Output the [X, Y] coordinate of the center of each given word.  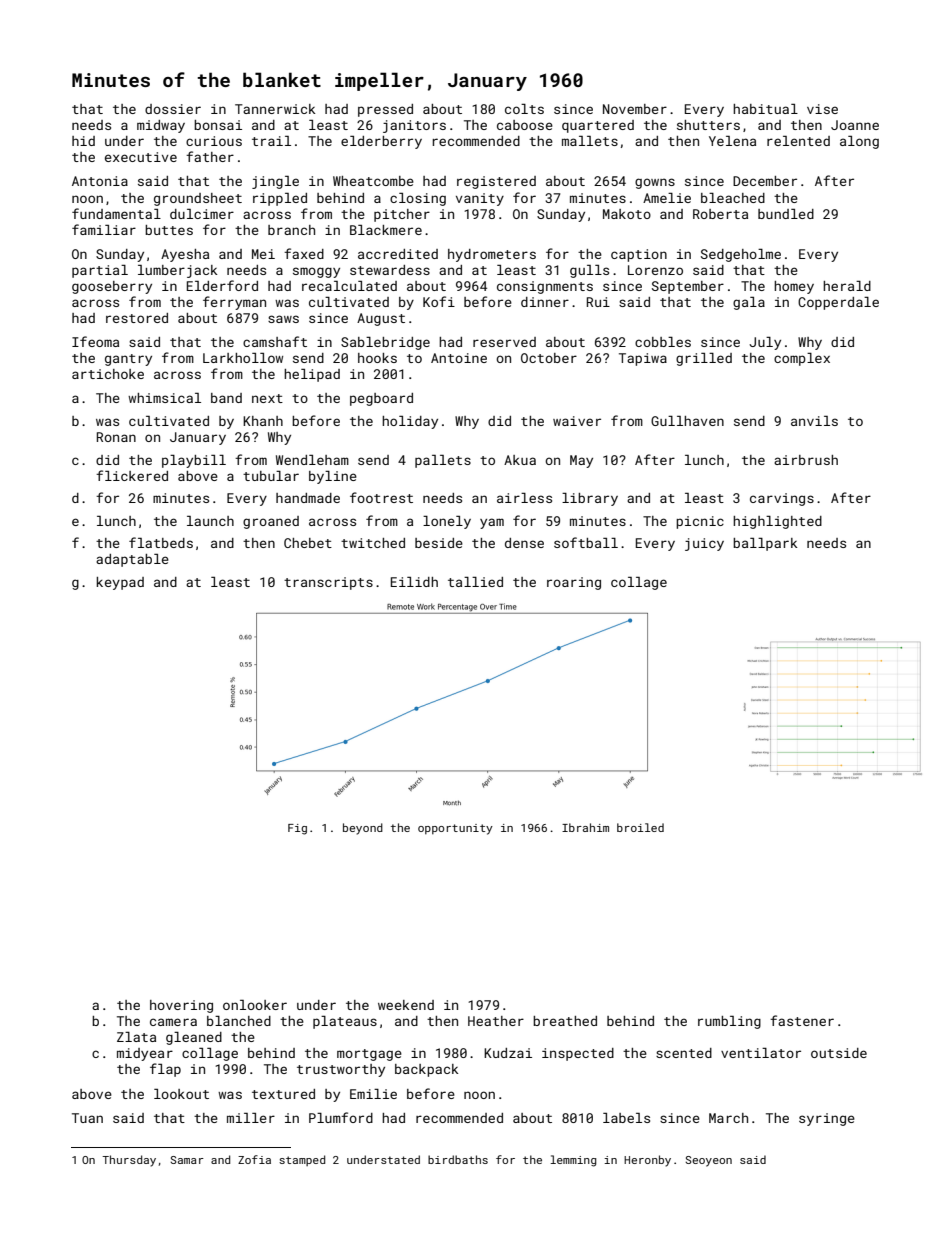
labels [626, 1118]
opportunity [455, 829]
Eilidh [414, 582]
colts [524, 109]
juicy [704, 544]
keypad [120, 583]
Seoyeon [709, 1161]
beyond [363, 829]
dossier [173, 109]
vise [822, 109]
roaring [574, 583]
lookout [181, 1094]
